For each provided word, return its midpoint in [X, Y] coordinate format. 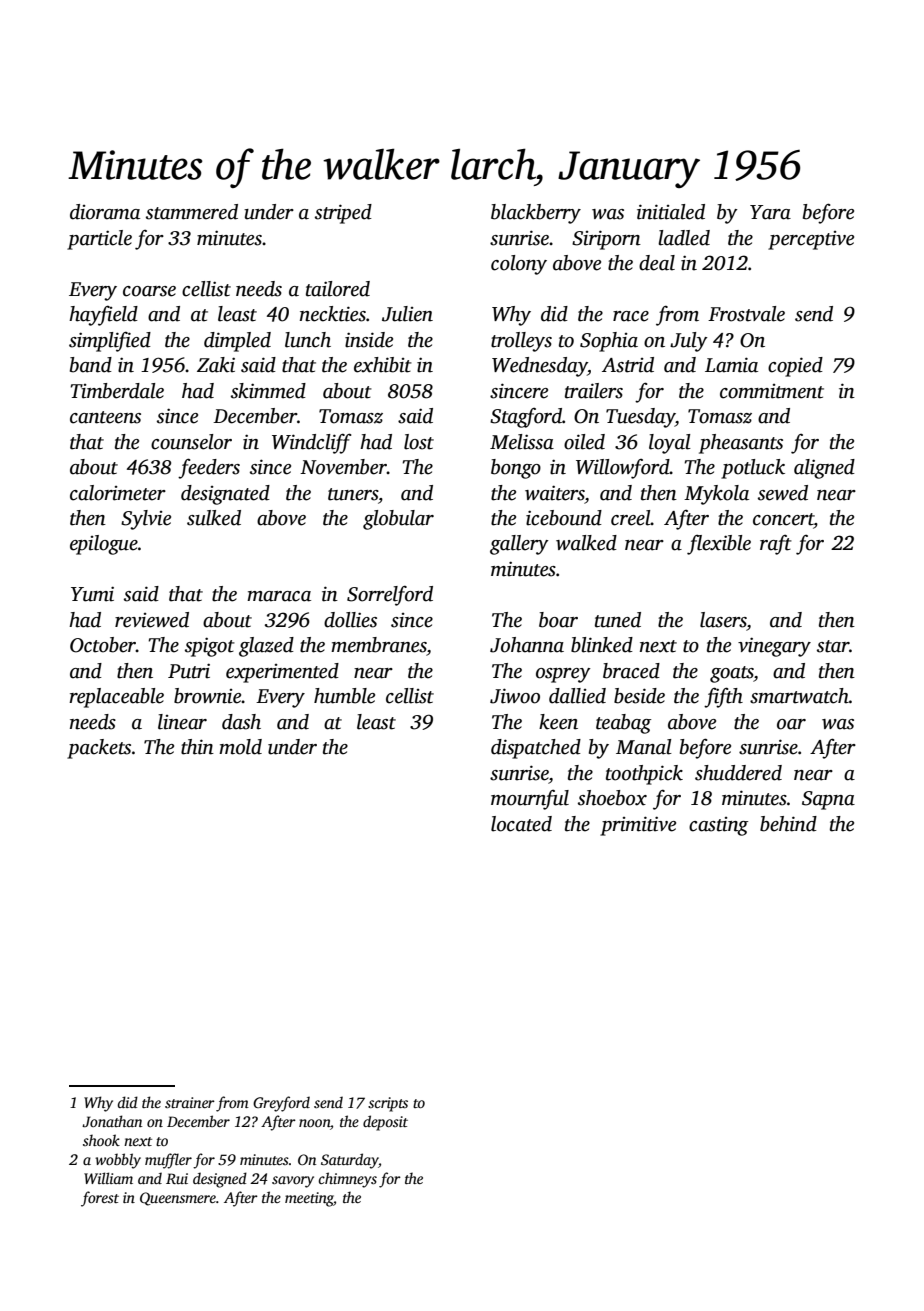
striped [343, 214]
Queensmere [178, 1199]
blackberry [536, 214]
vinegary [774, 647]
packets [99, 749]
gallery [519, 545]
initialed [671, 212]
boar [558, 620]
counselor [191, 442]
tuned [618, 620]
